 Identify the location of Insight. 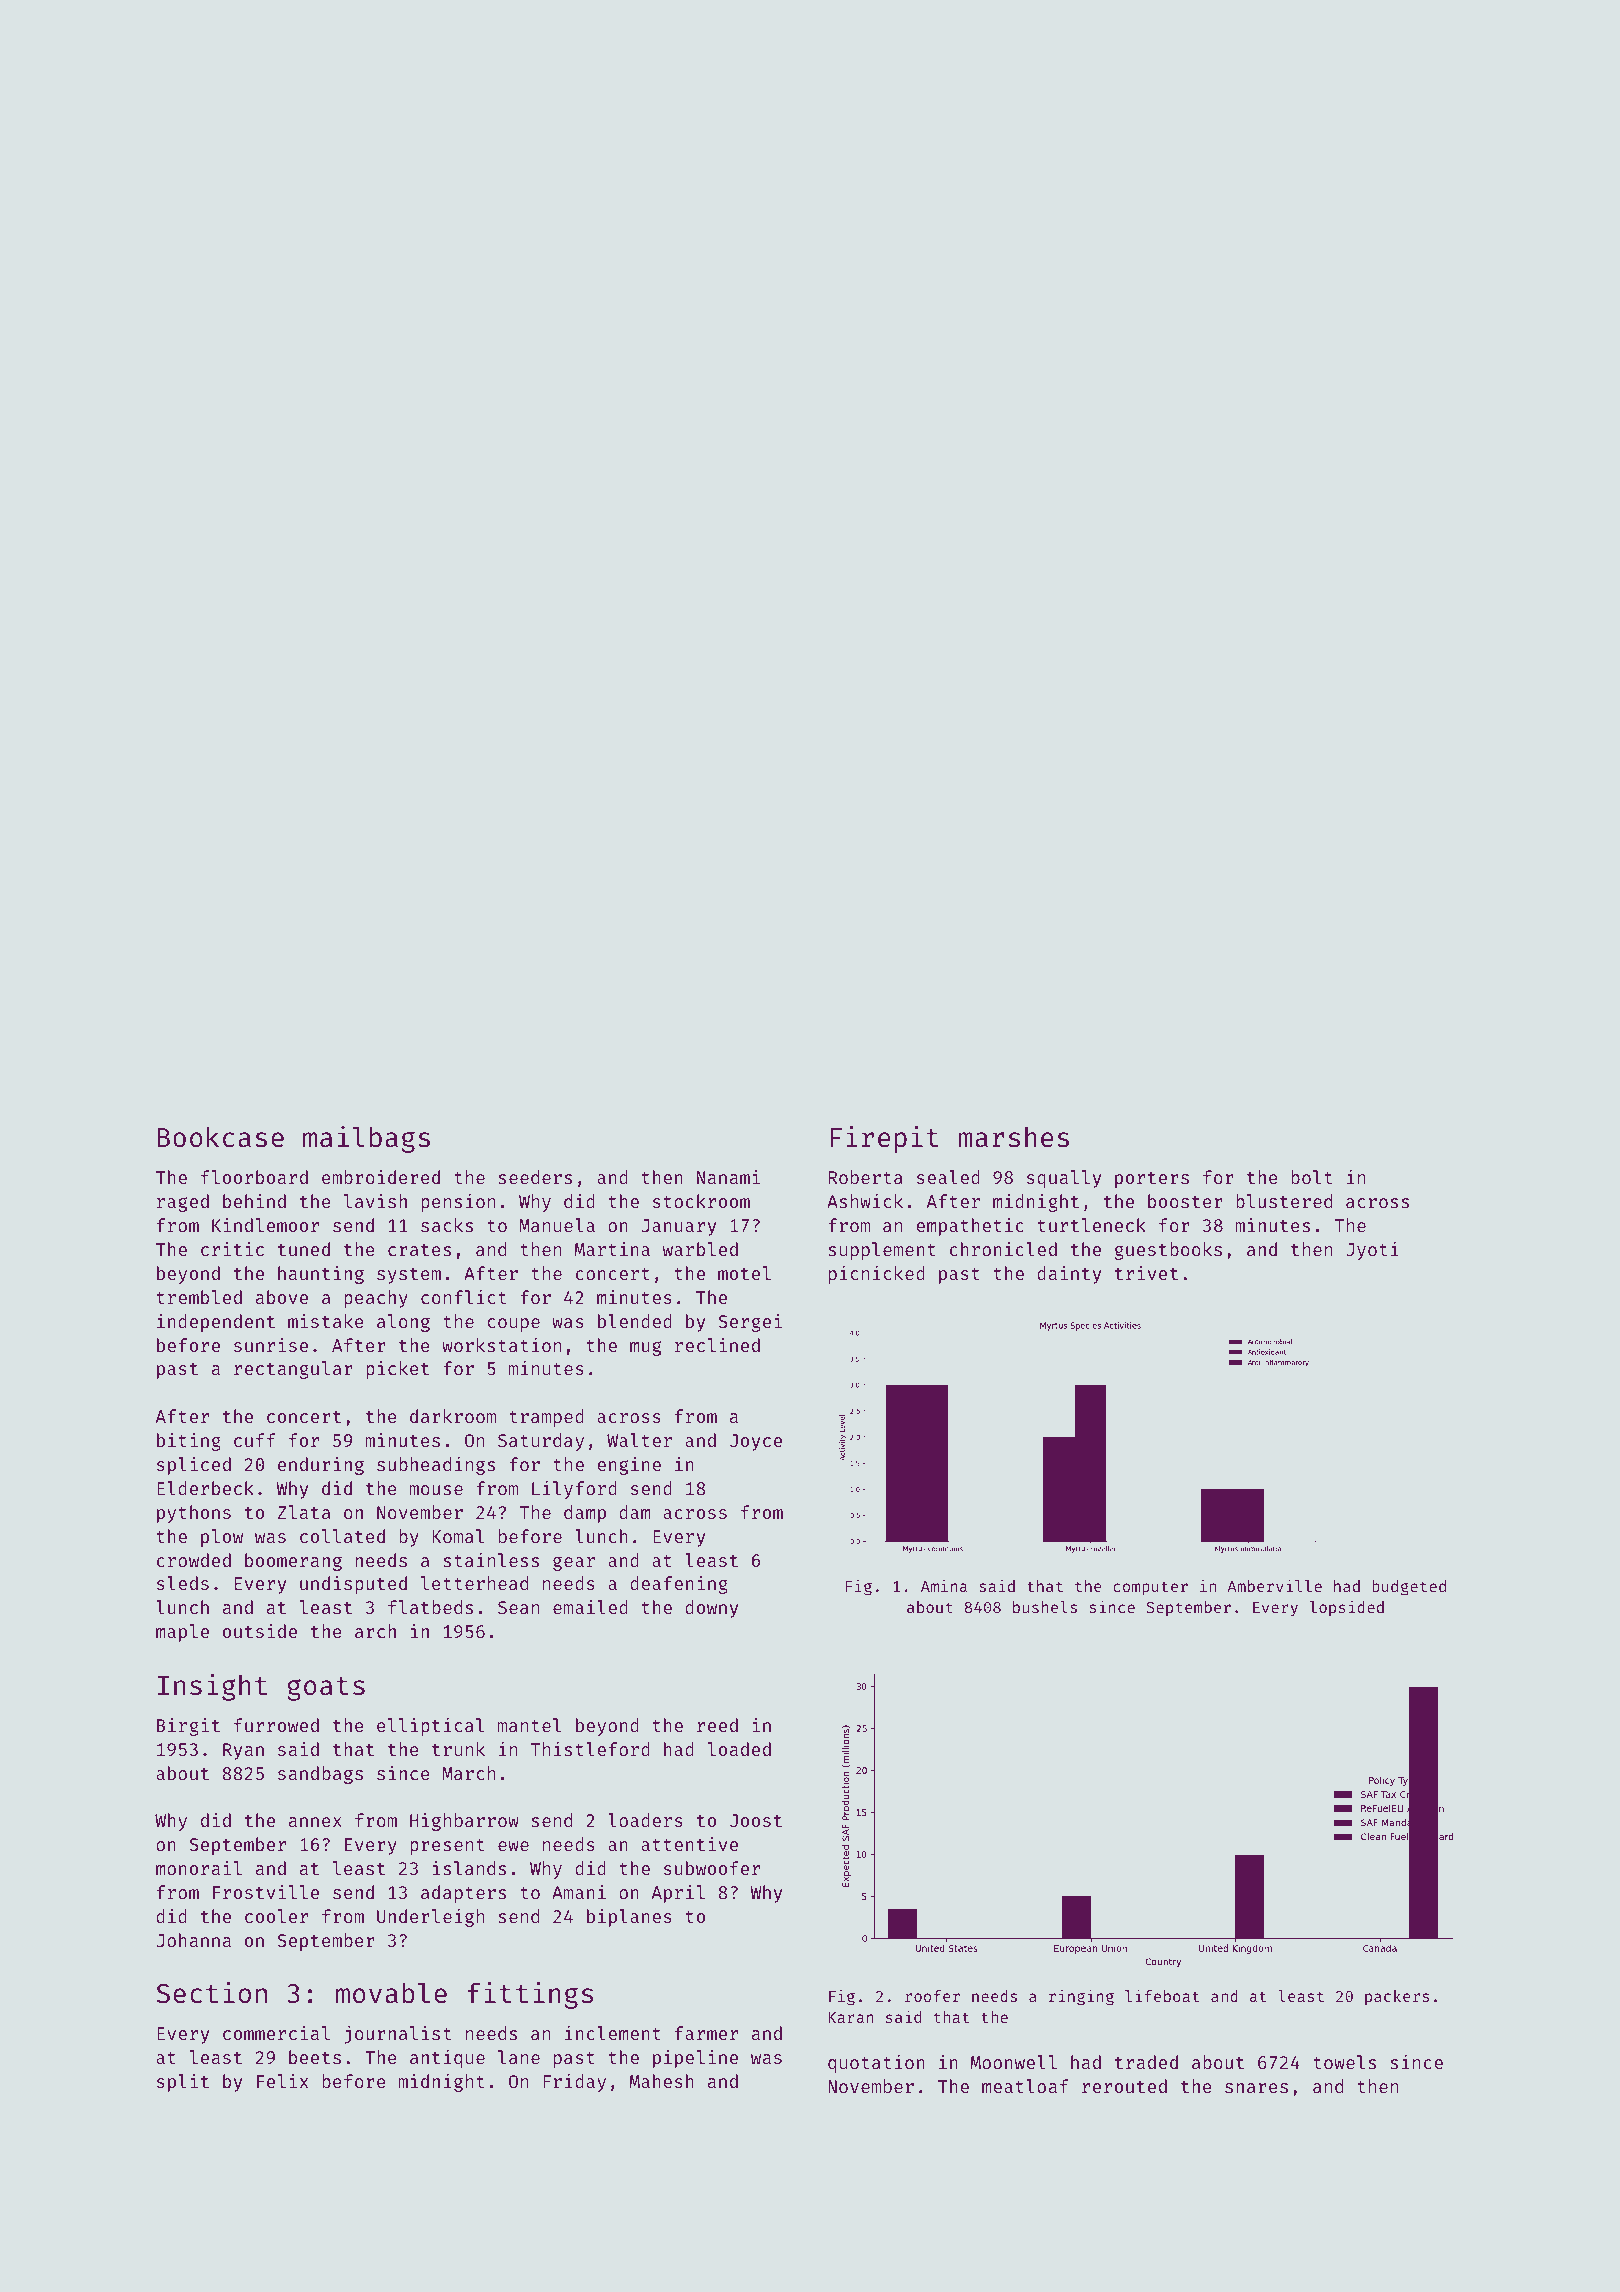
(212, 1687).
